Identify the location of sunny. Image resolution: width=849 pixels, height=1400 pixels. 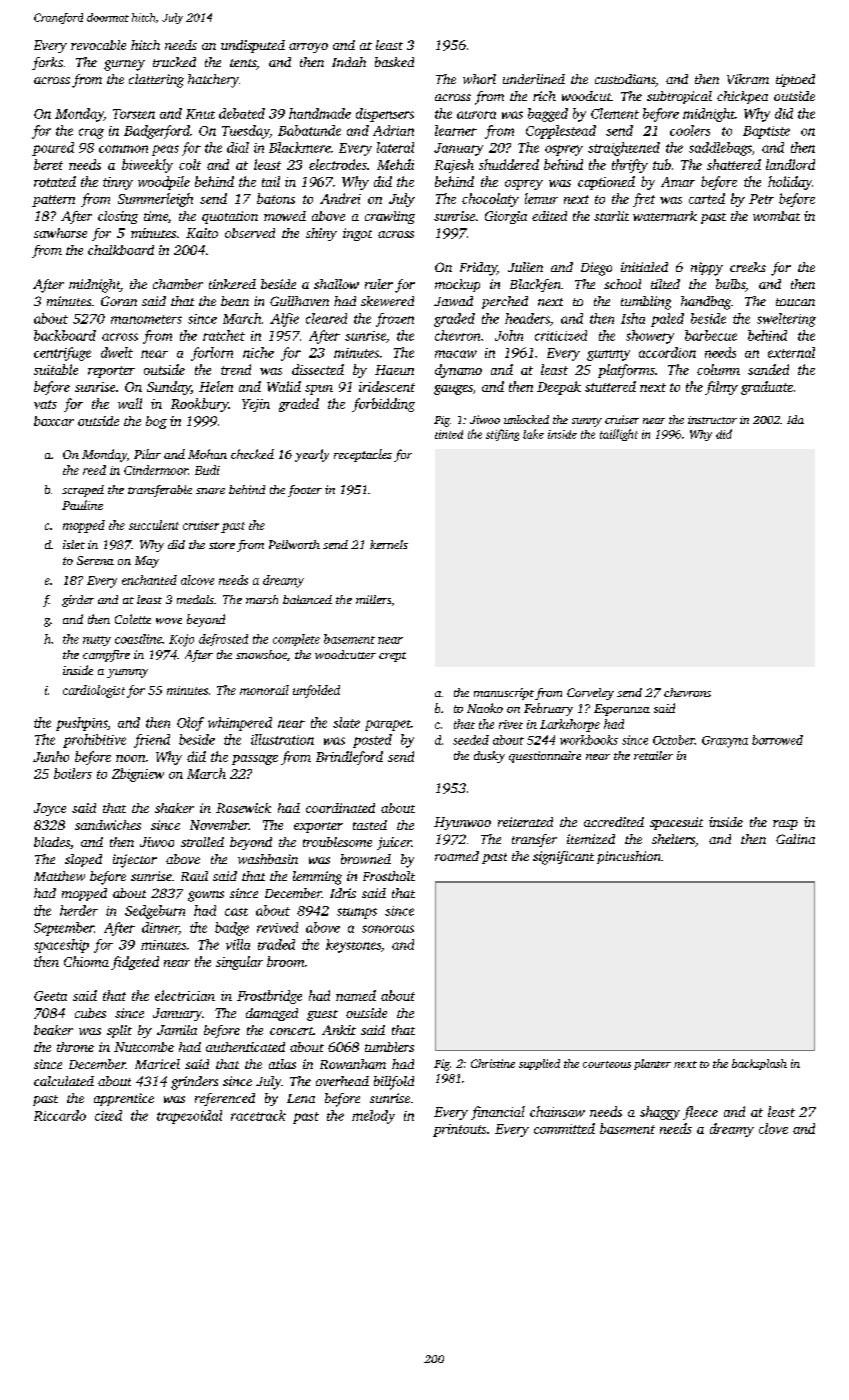
(587, 422).
